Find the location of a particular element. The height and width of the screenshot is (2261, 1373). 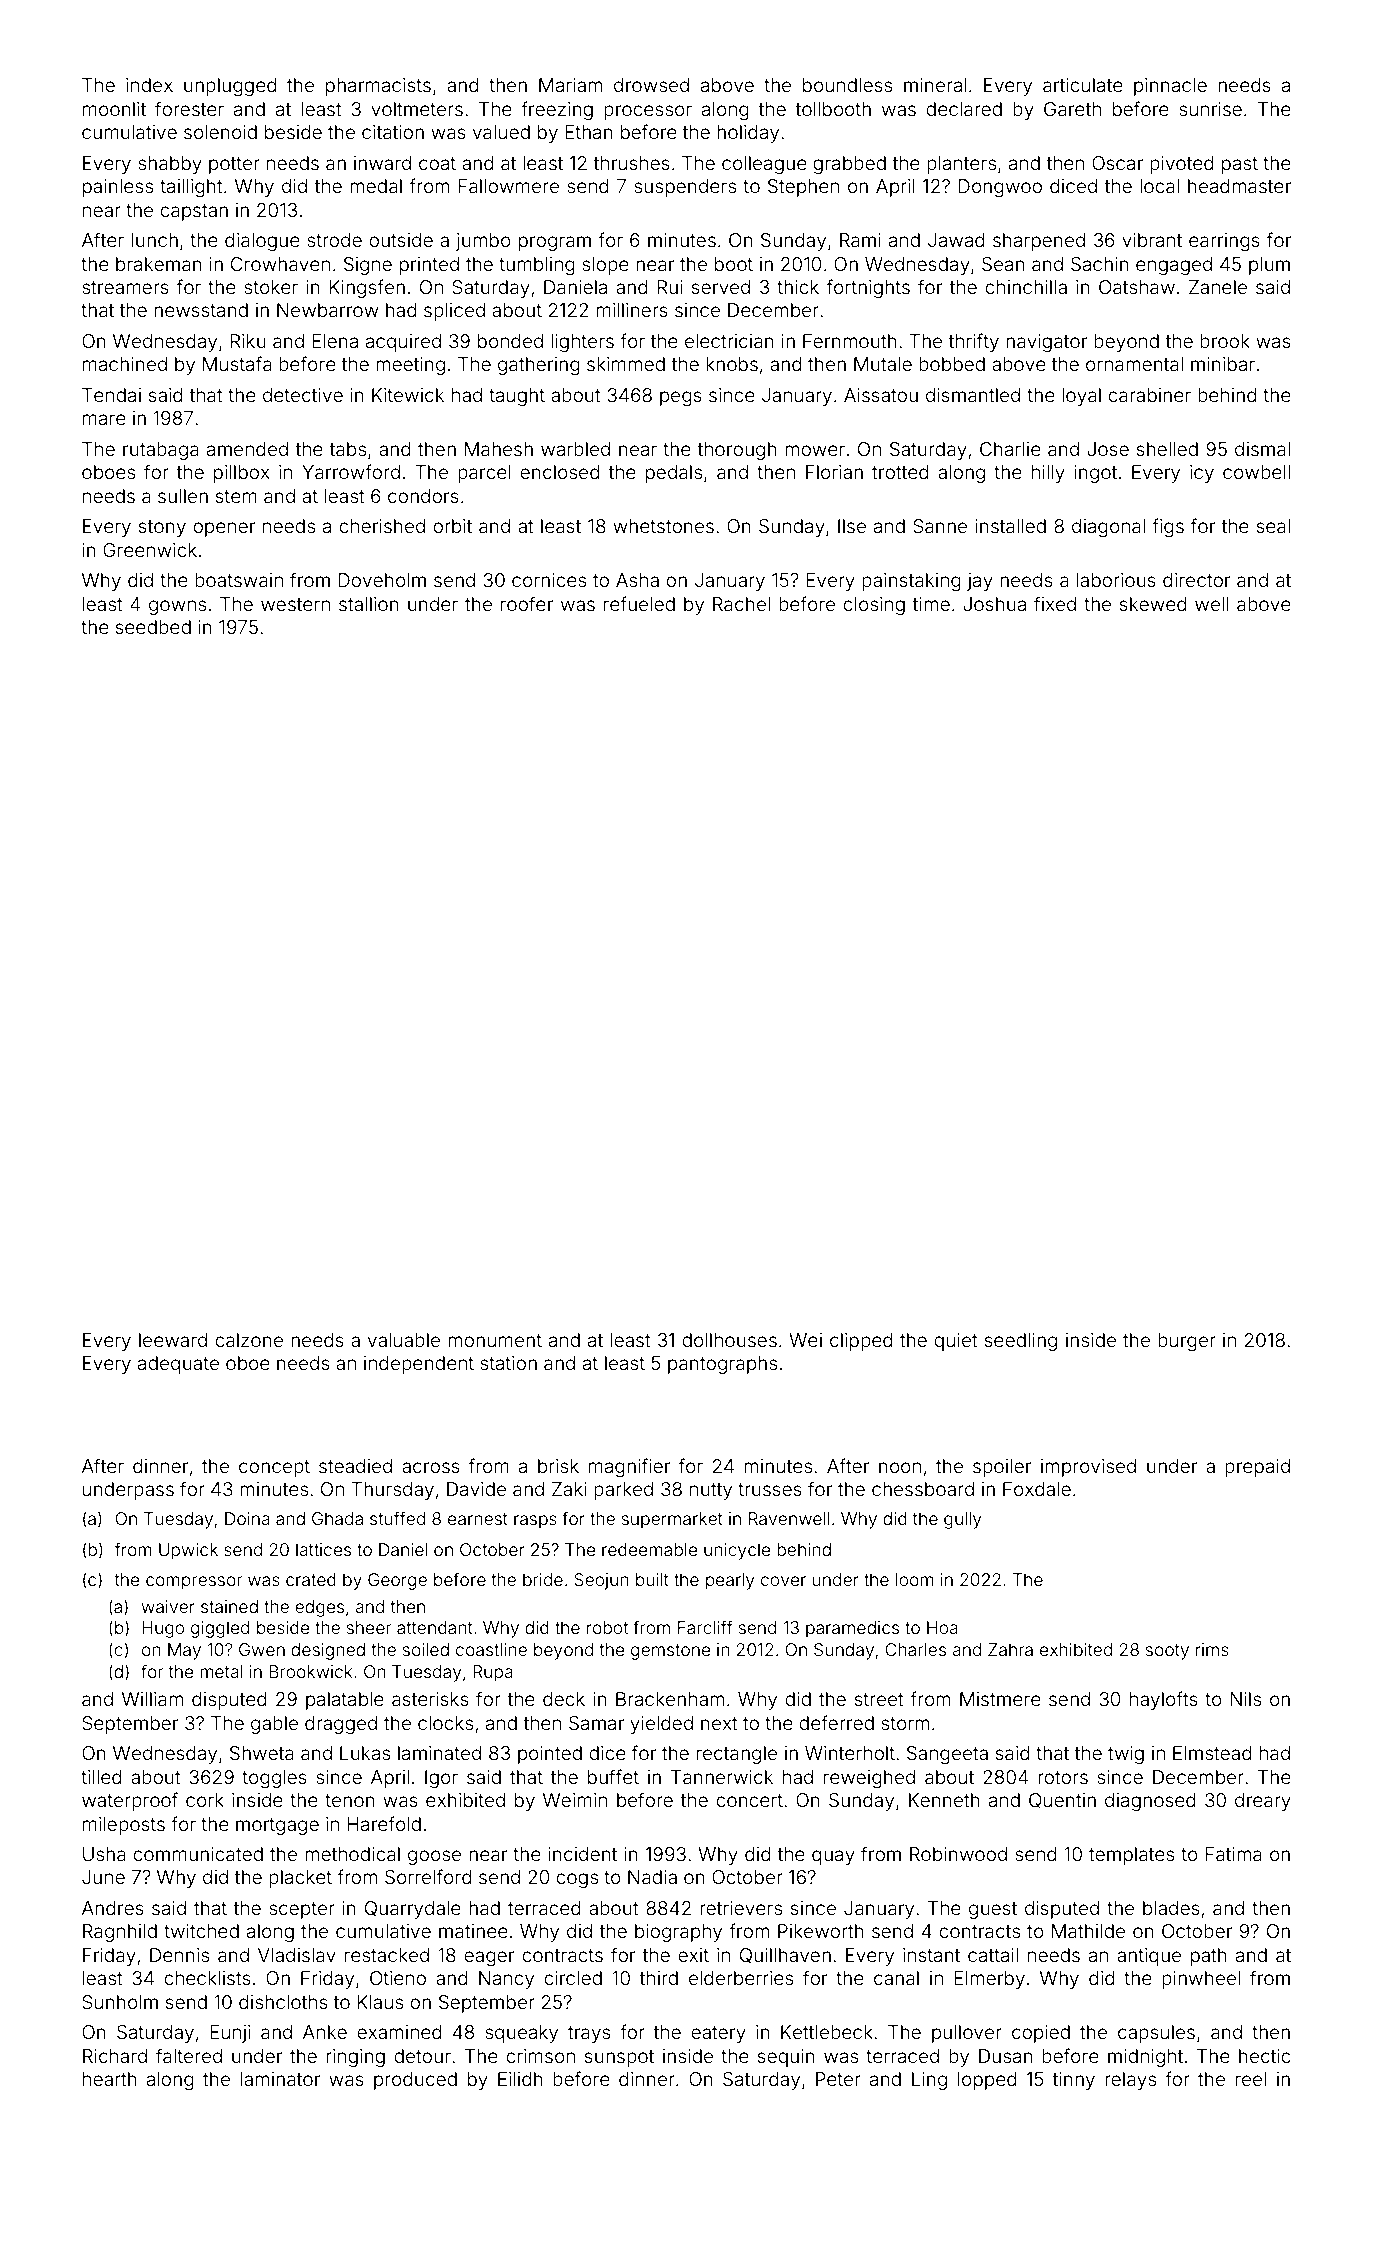

valued is located at coordinates (501, 132).
